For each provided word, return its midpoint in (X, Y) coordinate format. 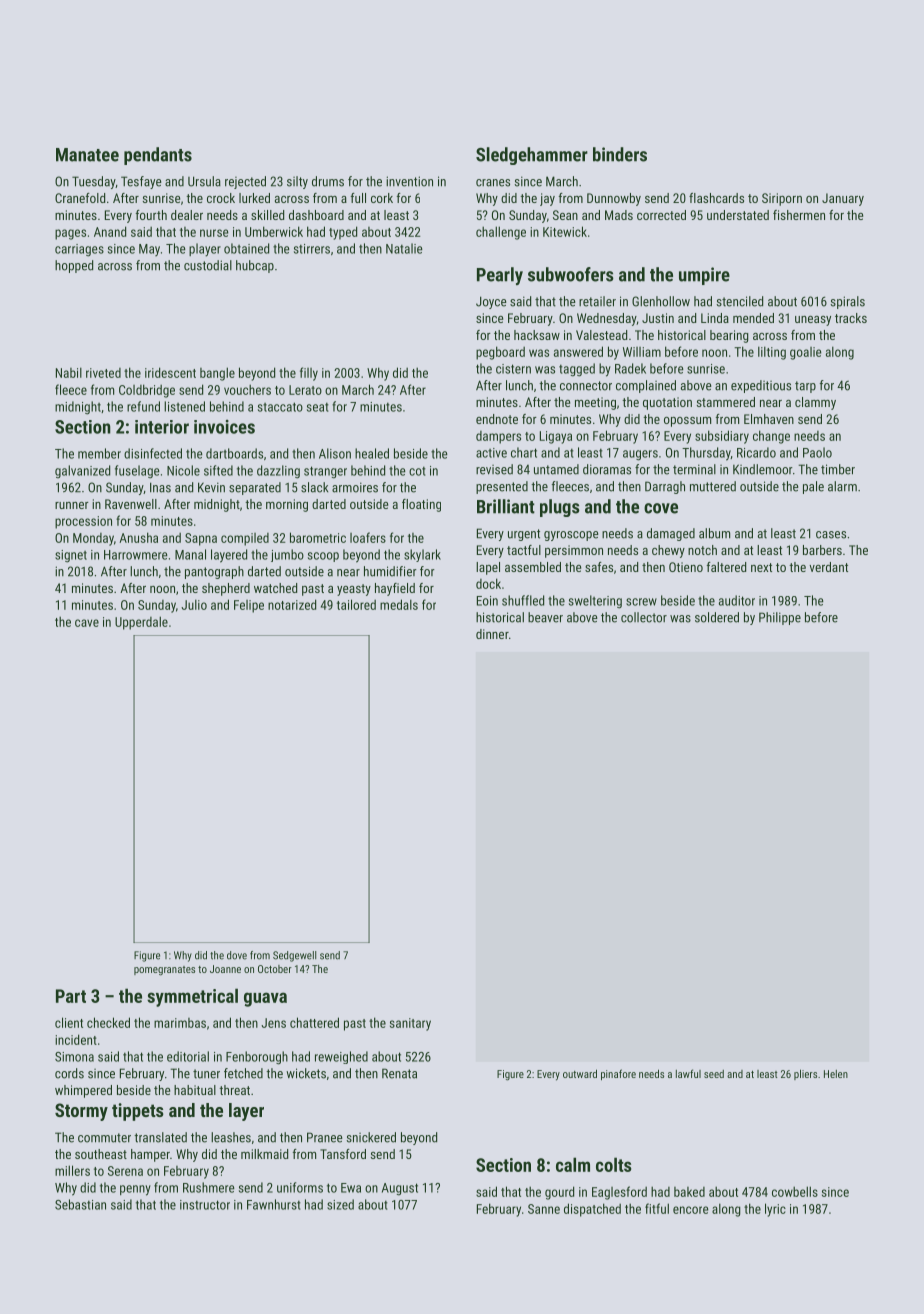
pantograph (214, 572)
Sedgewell (294, 956)
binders (620, 154)
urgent (524, 535)
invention (409, 181)
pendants (158, 156)
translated (160, 1137)
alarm (842, 486)
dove (237, 955)
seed (714, 1074)
